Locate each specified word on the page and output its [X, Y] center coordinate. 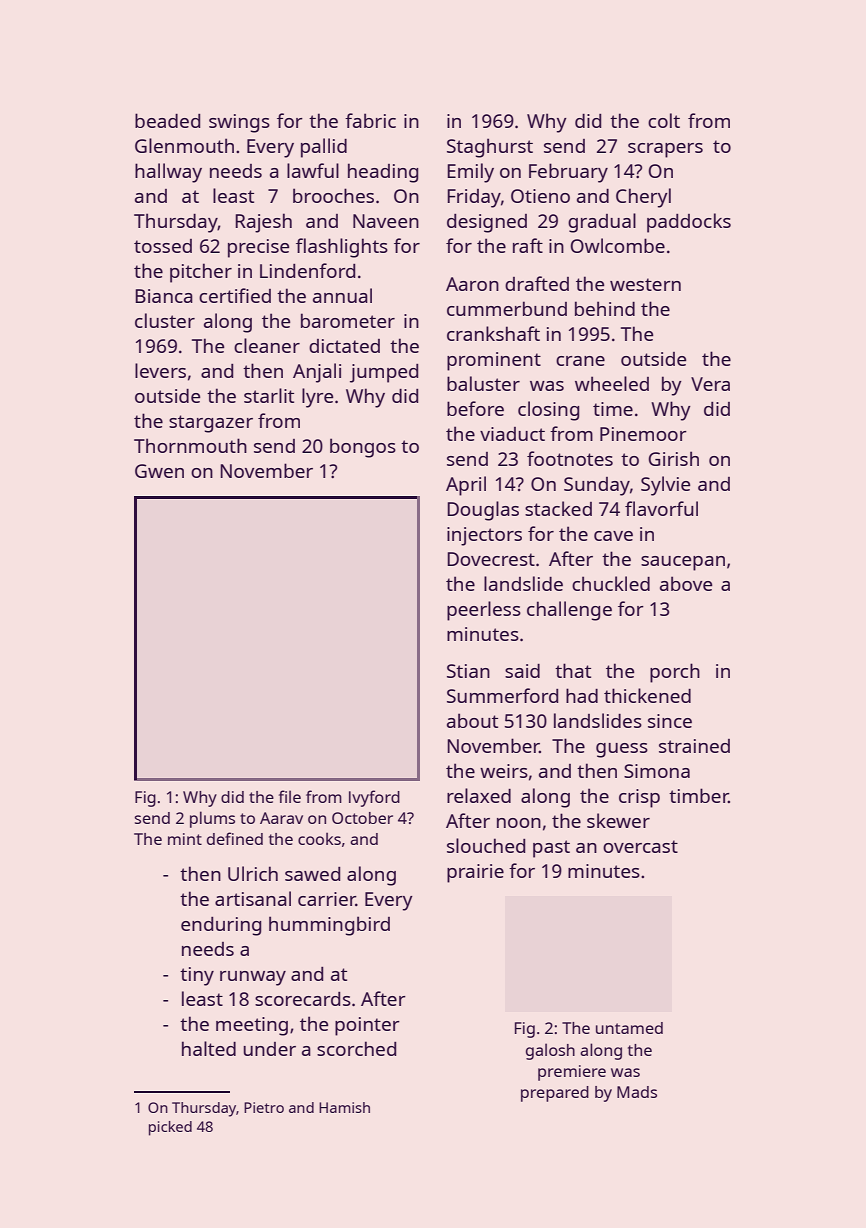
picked [170, 1128]
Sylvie [665, 486]
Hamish [344, 1107]
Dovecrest [491, 559]
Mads [637, 1092]
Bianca [164, 296]
